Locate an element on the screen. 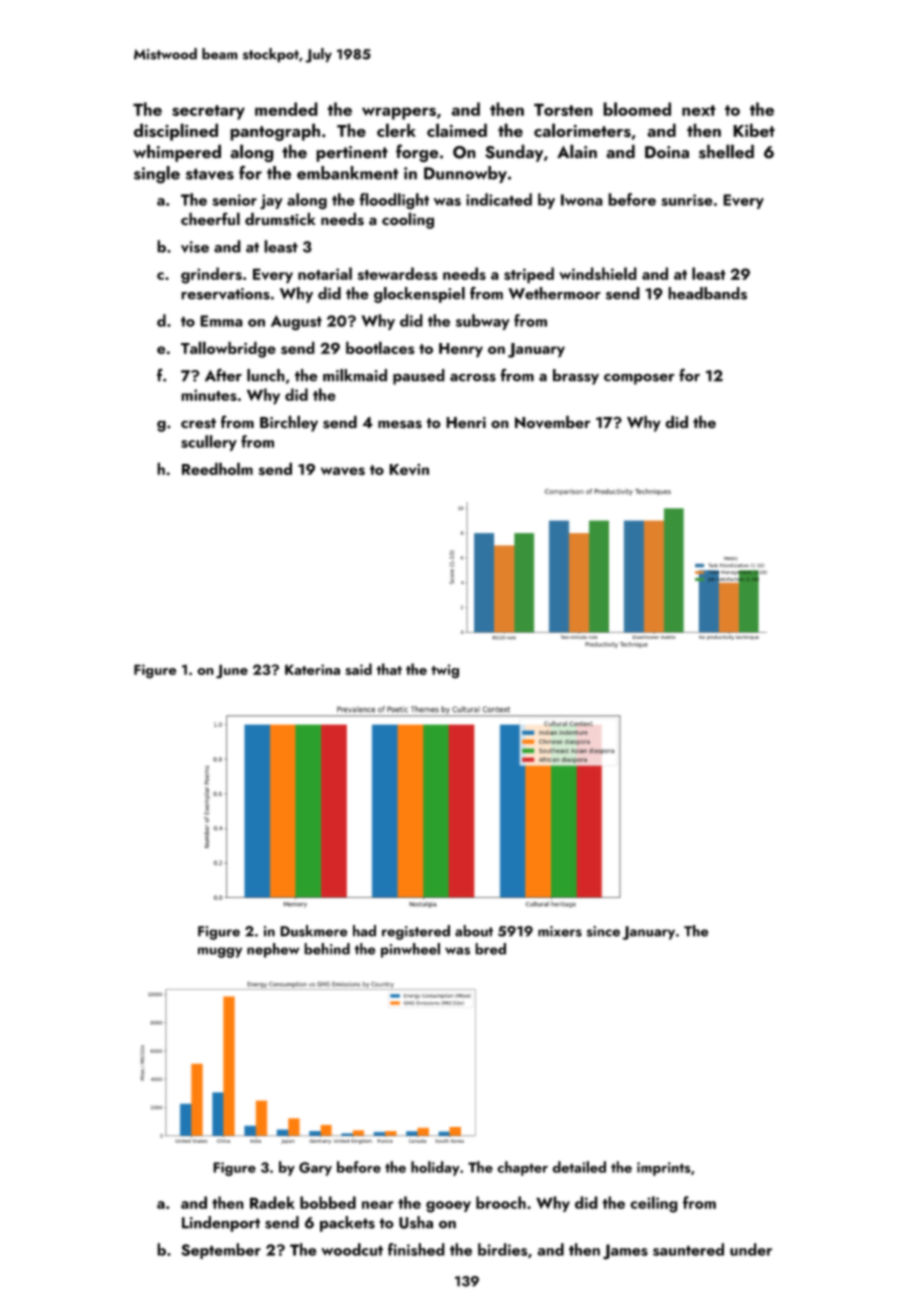 This screenshot has height=1316, width=908. birdies is located at coordinates (503, 1249).
